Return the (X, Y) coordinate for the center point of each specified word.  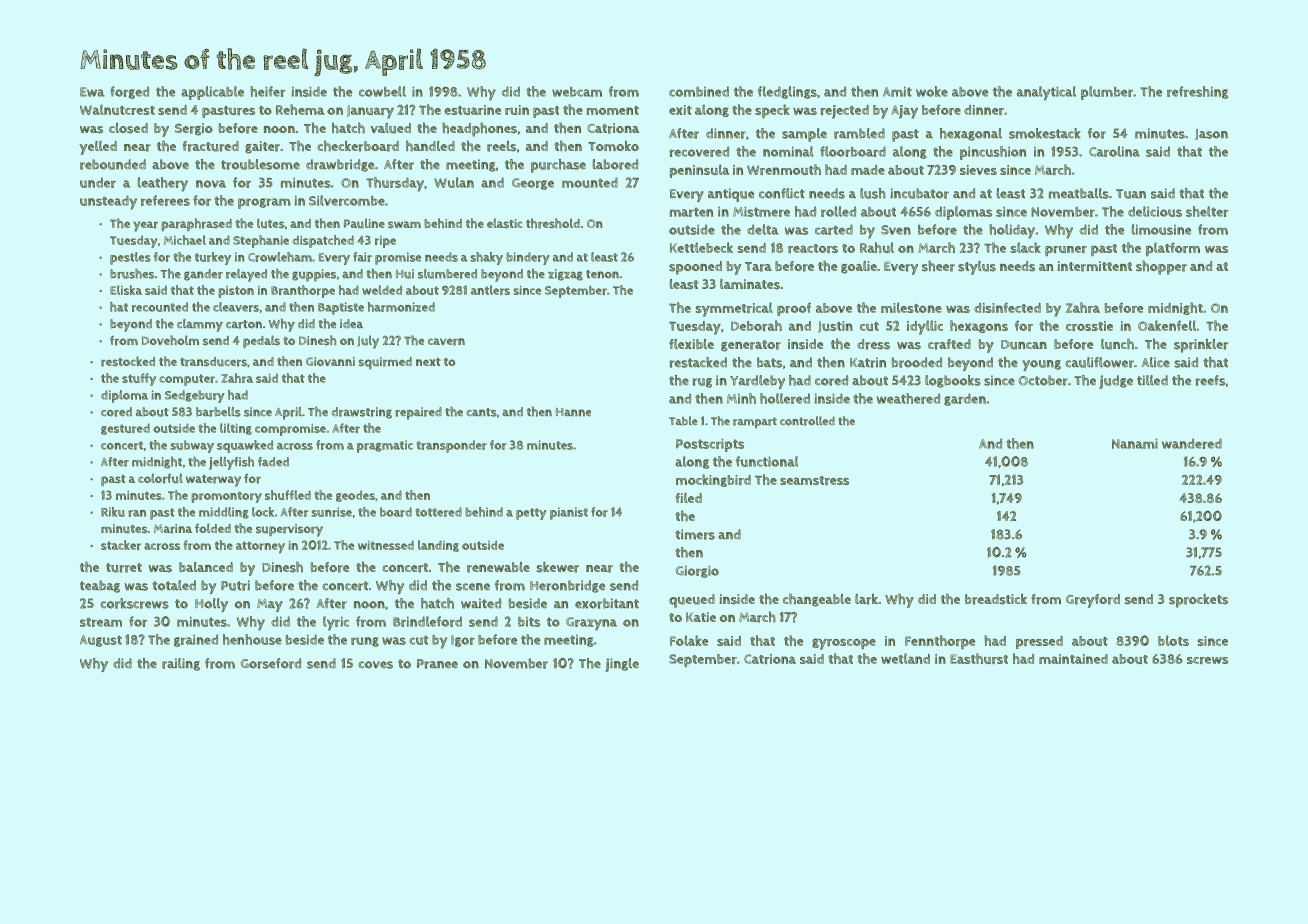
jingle (622, 665)
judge (1116, 382)
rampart (755, 422)
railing (181, 664)
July (368, 342)
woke (932, 91)
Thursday (395, 184)
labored (615, 164)
